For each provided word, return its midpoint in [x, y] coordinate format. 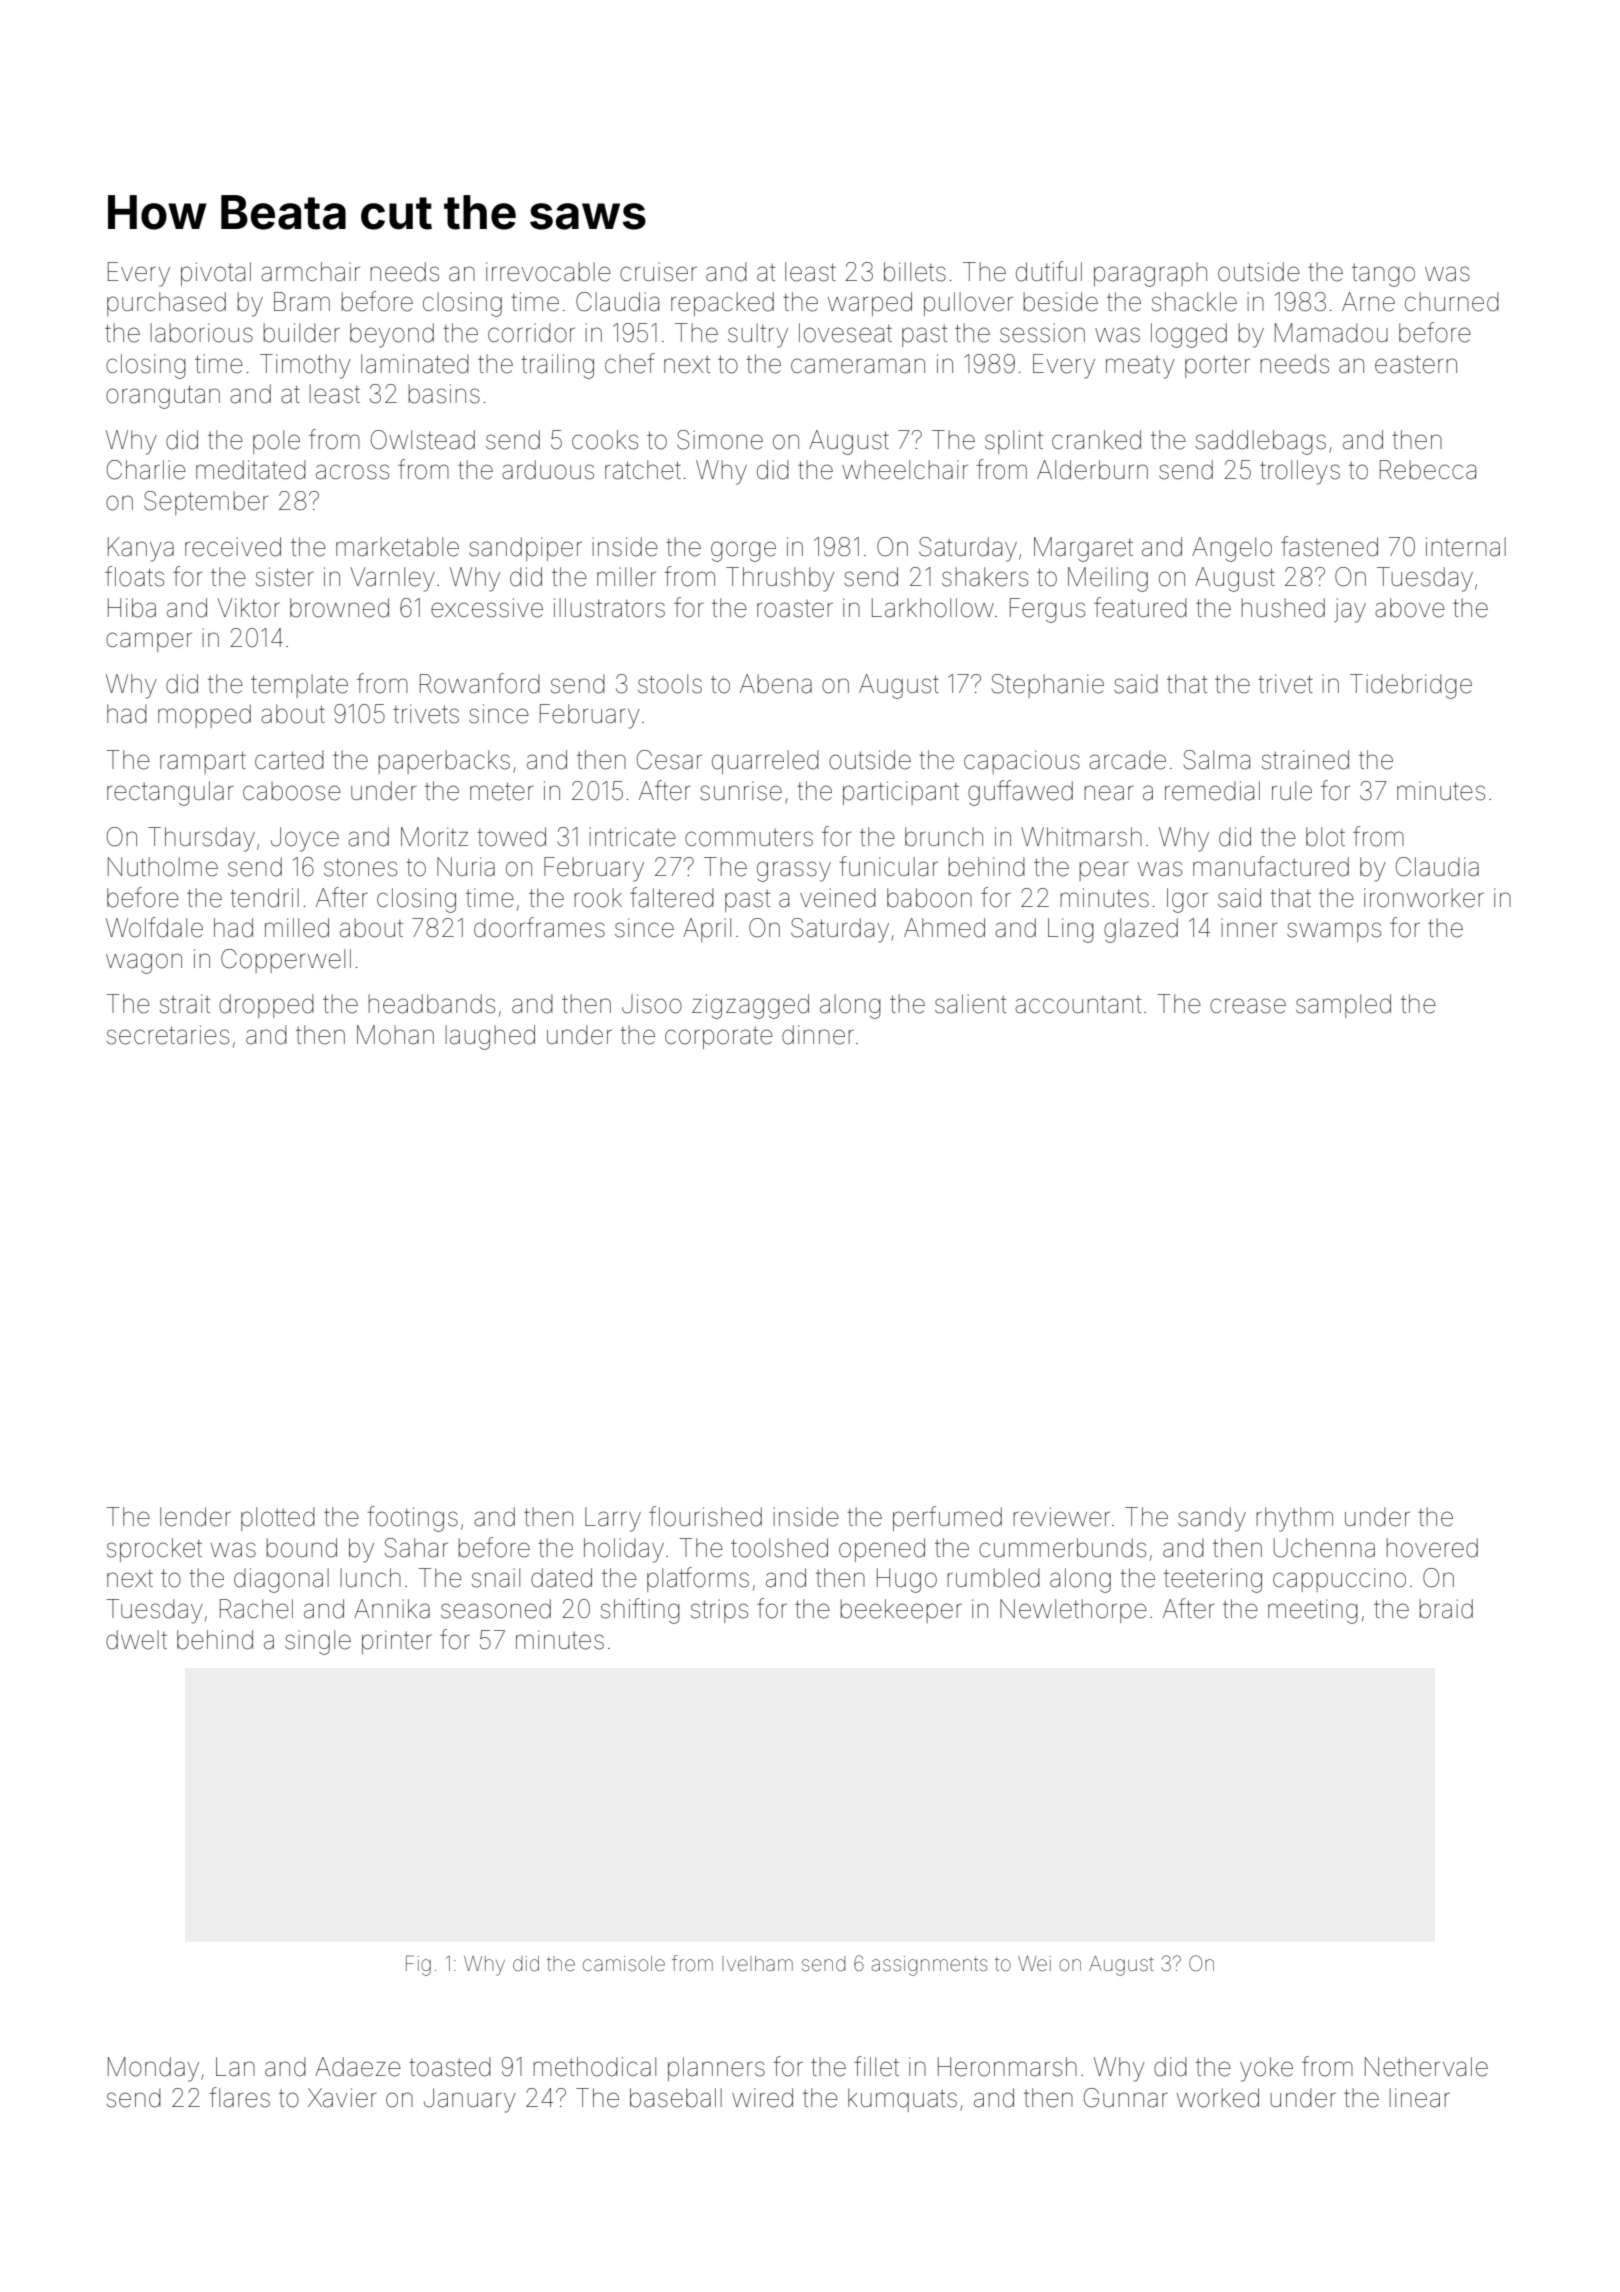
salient [970, 1004]
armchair [310, 272]
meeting [1313, 1611]
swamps [1334, 932]
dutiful [1049, 271]
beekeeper [901, 1611]
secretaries [168, 1035]
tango [1383, 275]
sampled [1343, 1006]
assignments [930, 1966]
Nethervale [1426, 2067]
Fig [418, 1965]
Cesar [669, 760]
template [299, 686]
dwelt [136, 1640]
